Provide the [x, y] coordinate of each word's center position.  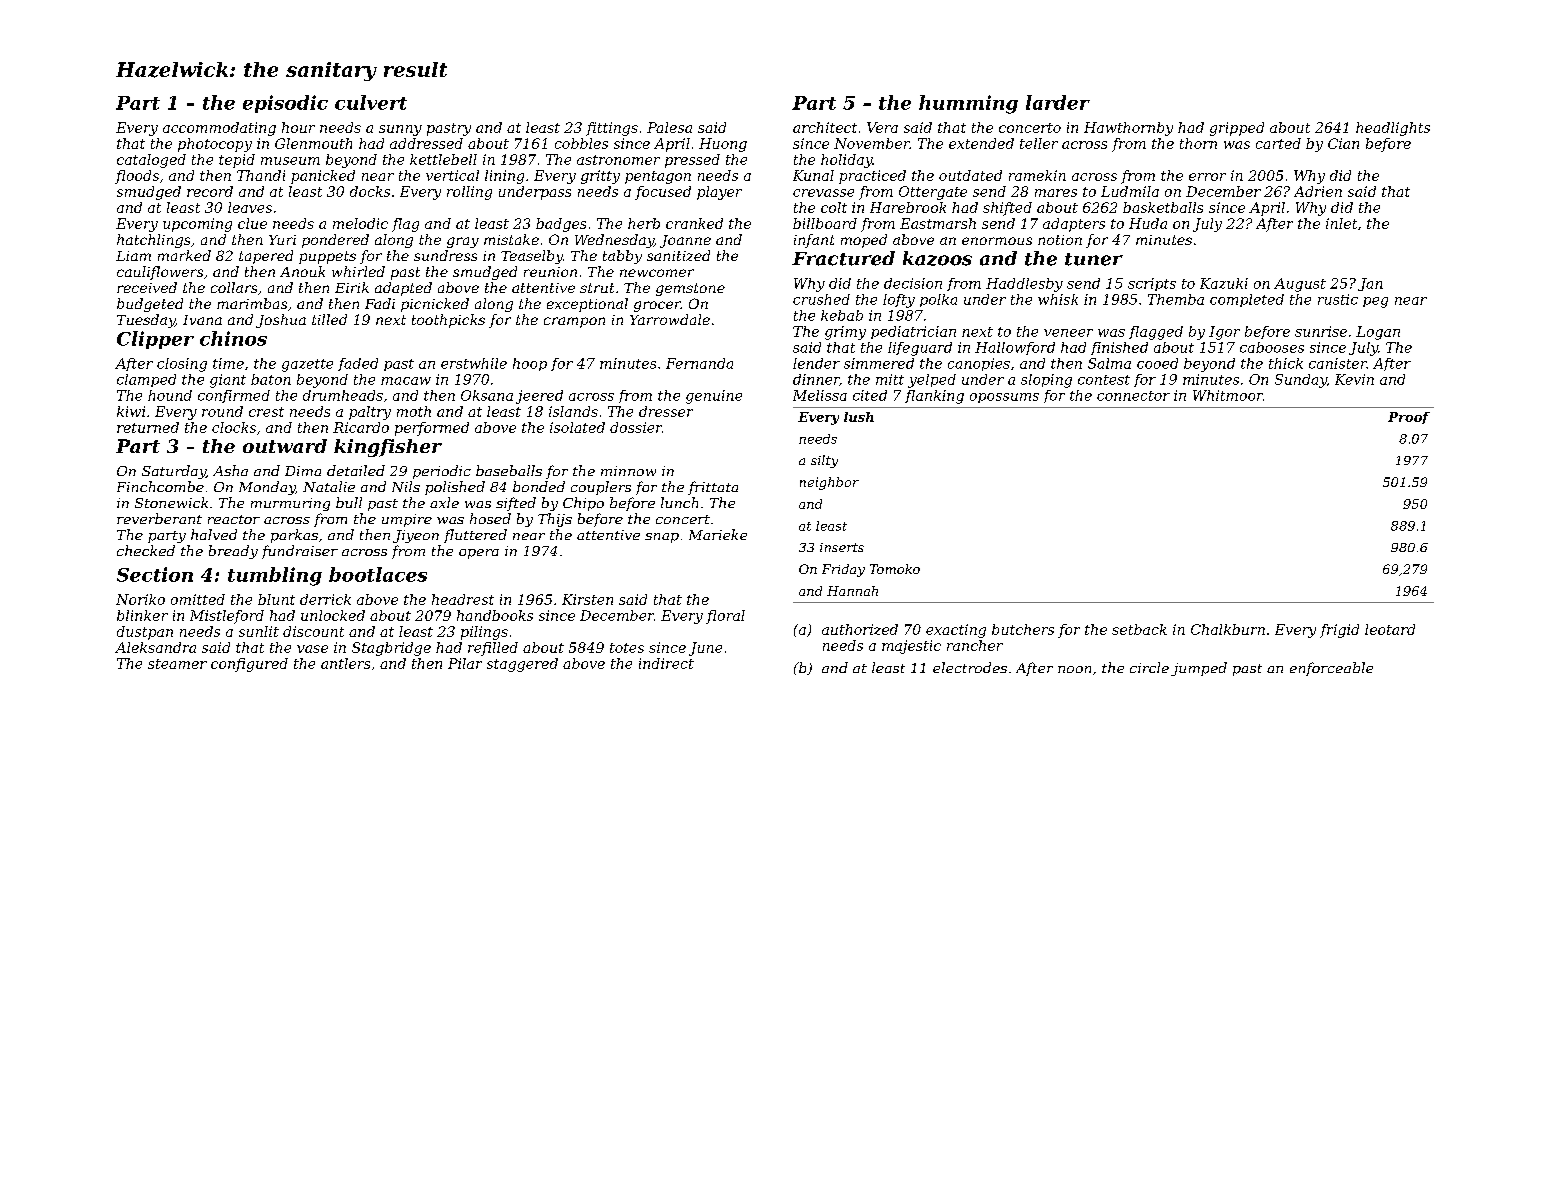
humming [968, 104]
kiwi [131, 411]
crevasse [823, 193]
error [1207, 177]
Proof [1409, 418]
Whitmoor [1228, 395]
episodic [285, 104]
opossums [1004, 398]
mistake [511, 239]
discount [313, 631]
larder [1058, 102]
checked [146, 550]
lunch [679, 502]
